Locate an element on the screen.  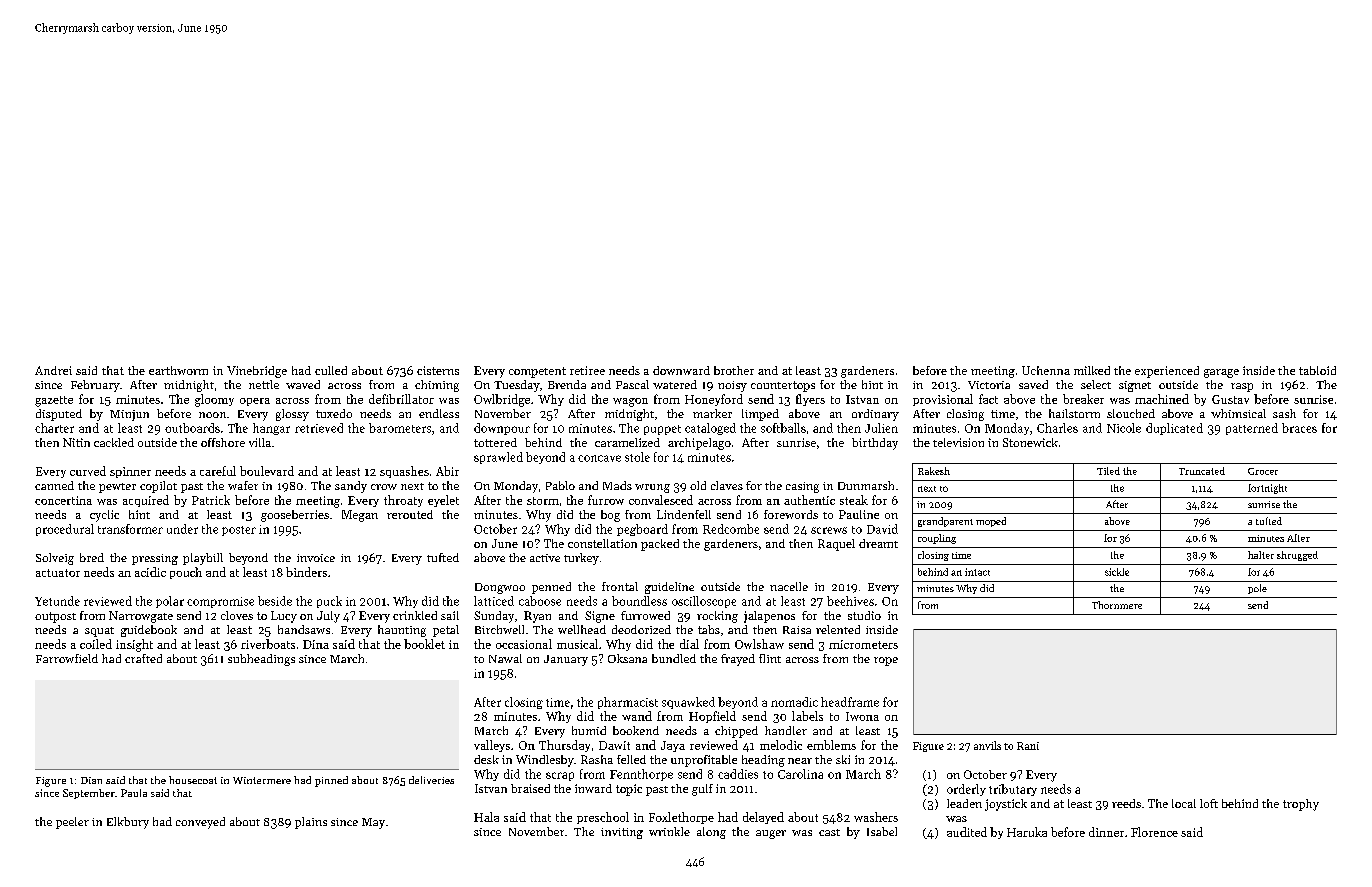
Uchenna is located at coordinates (1046, 370).
